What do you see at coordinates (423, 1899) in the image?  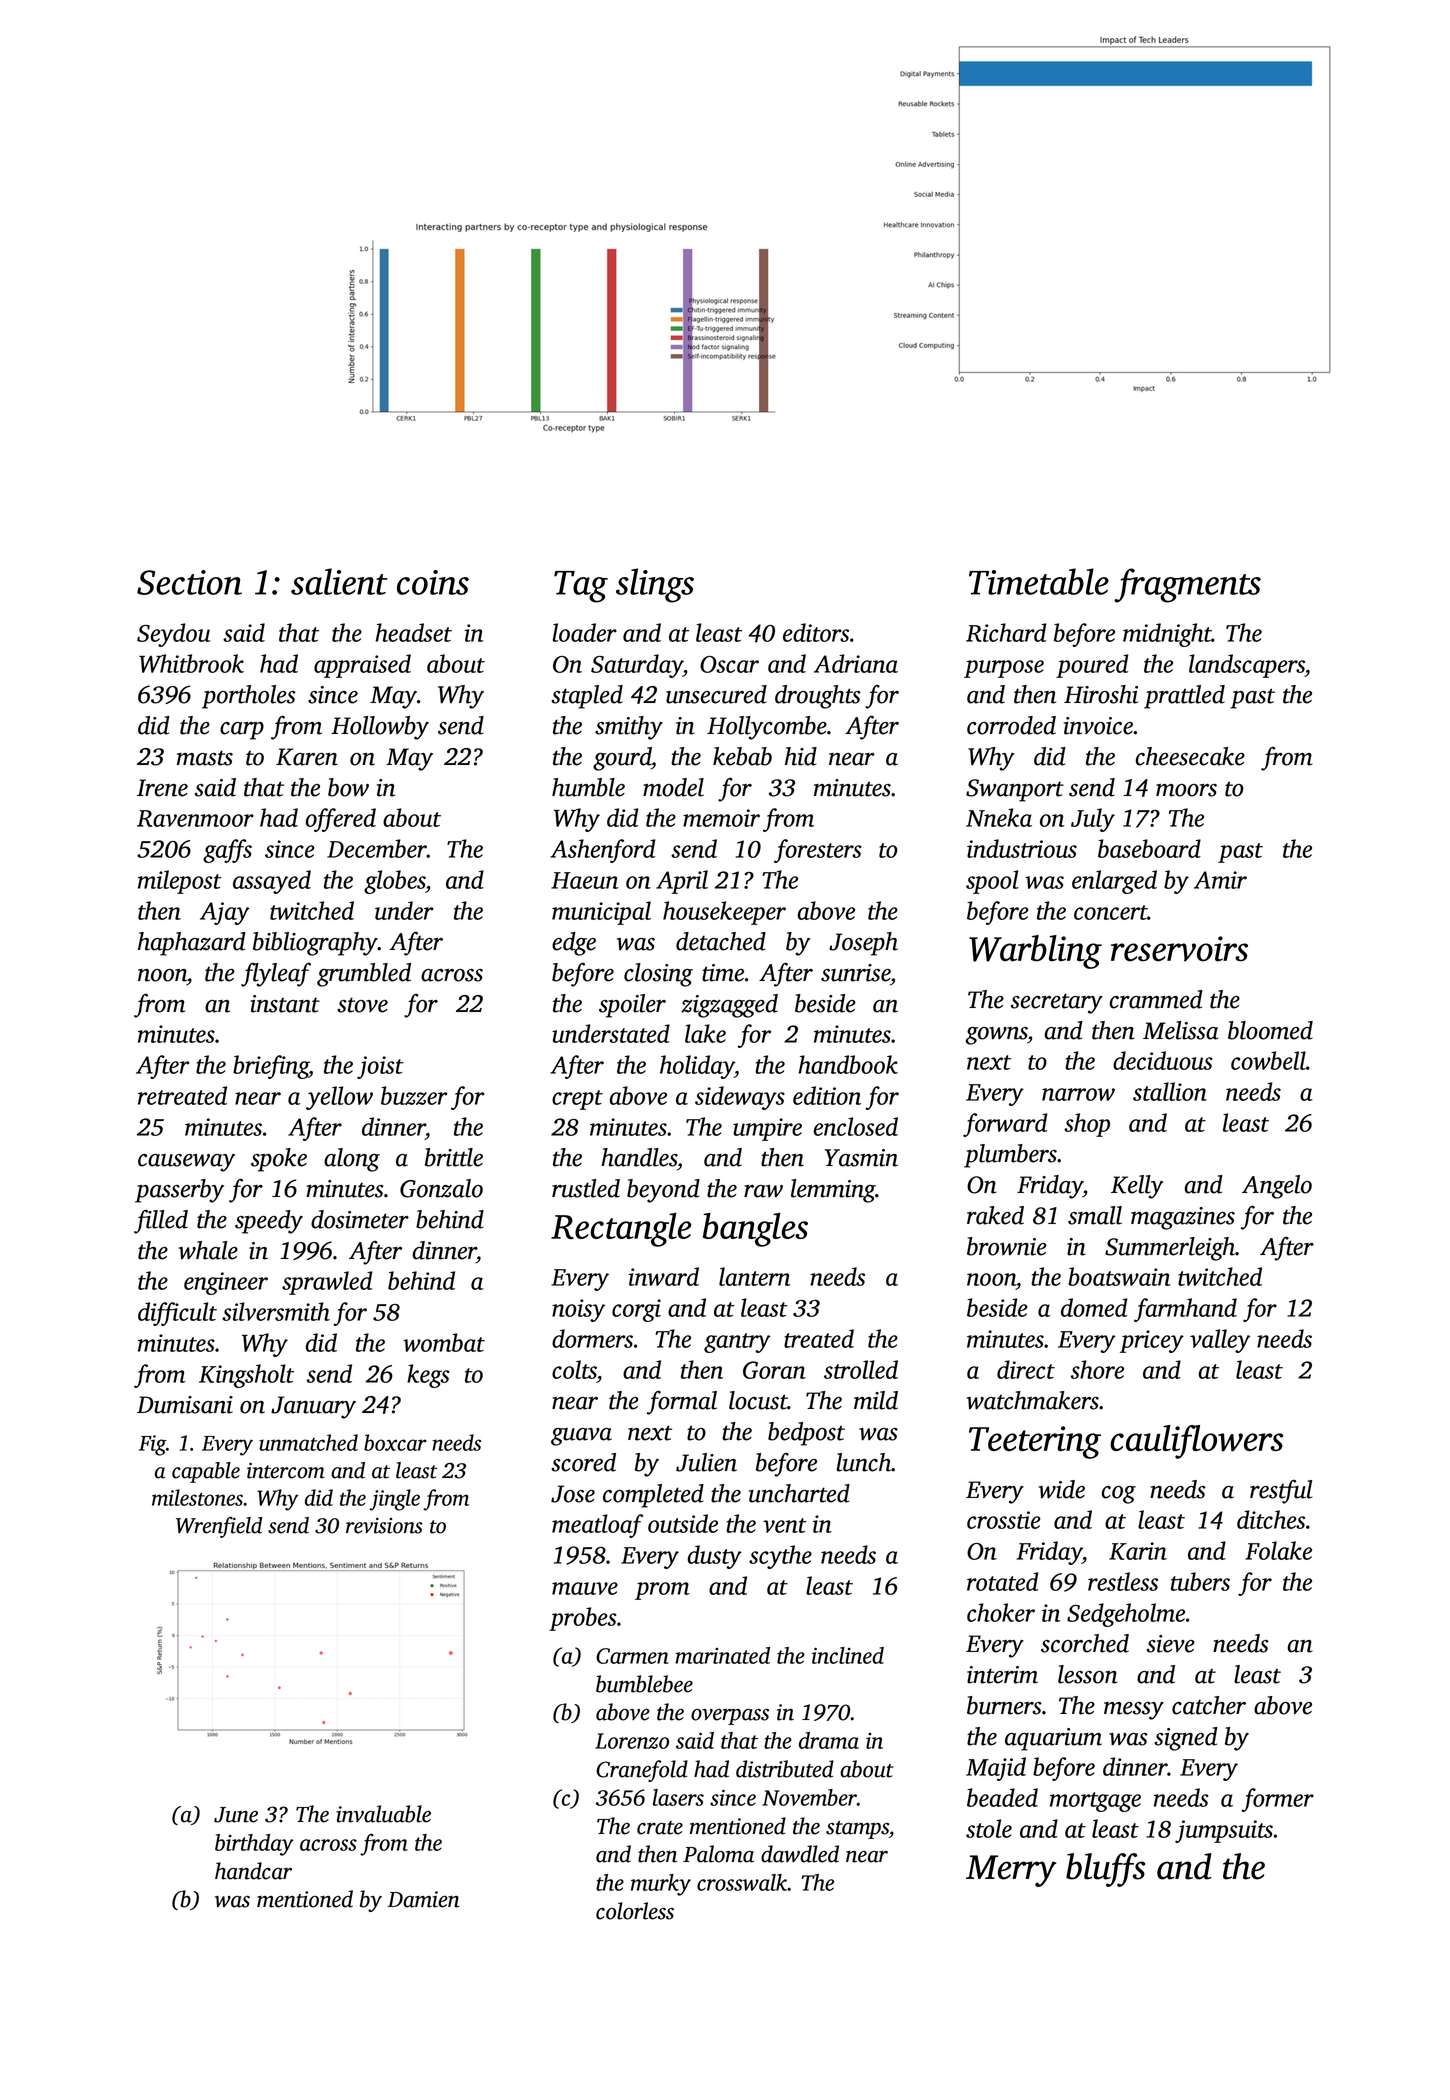 I see `Damien` at bounding box center [423, 1899].
